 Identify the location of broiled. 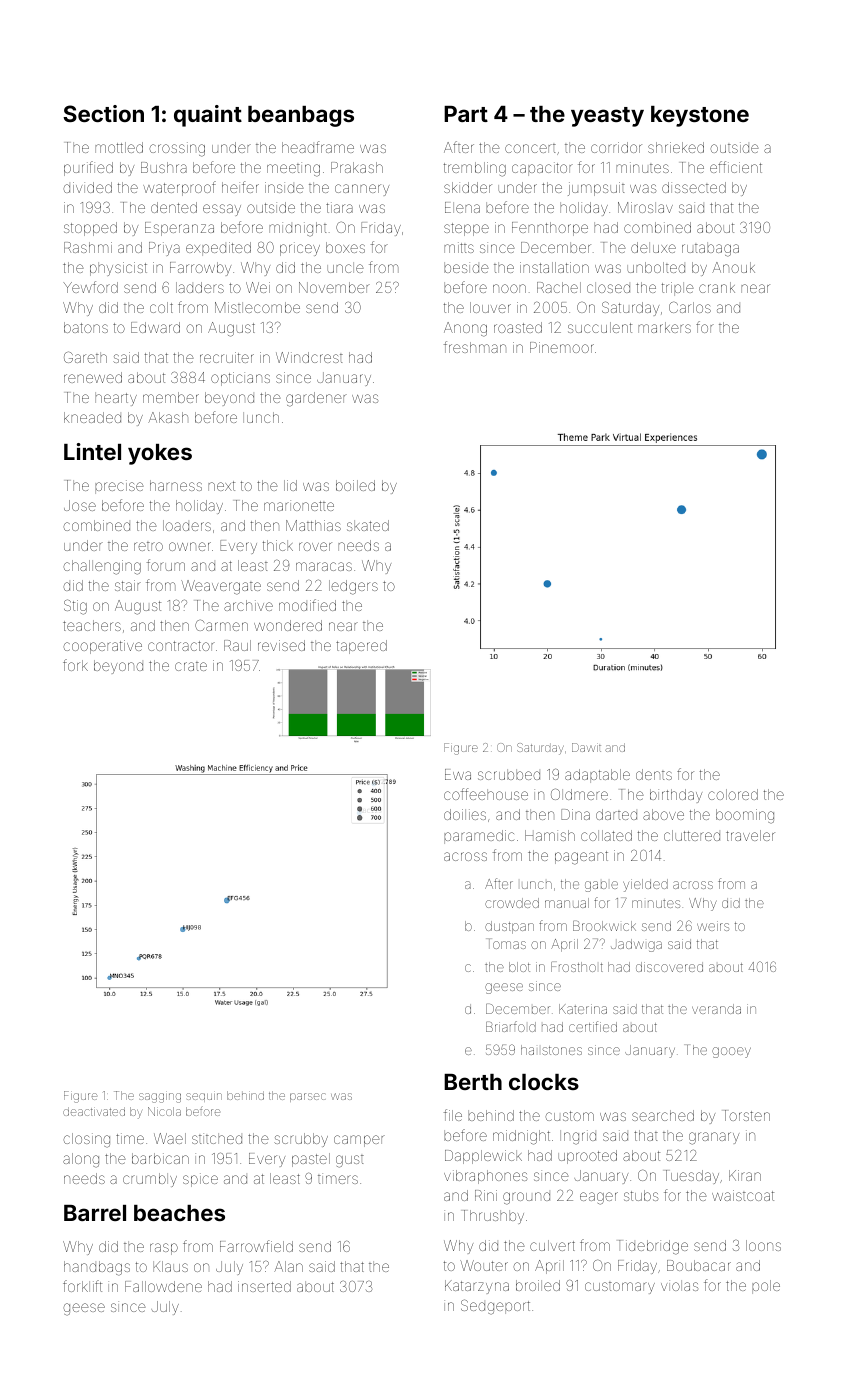
(538, 1285).
